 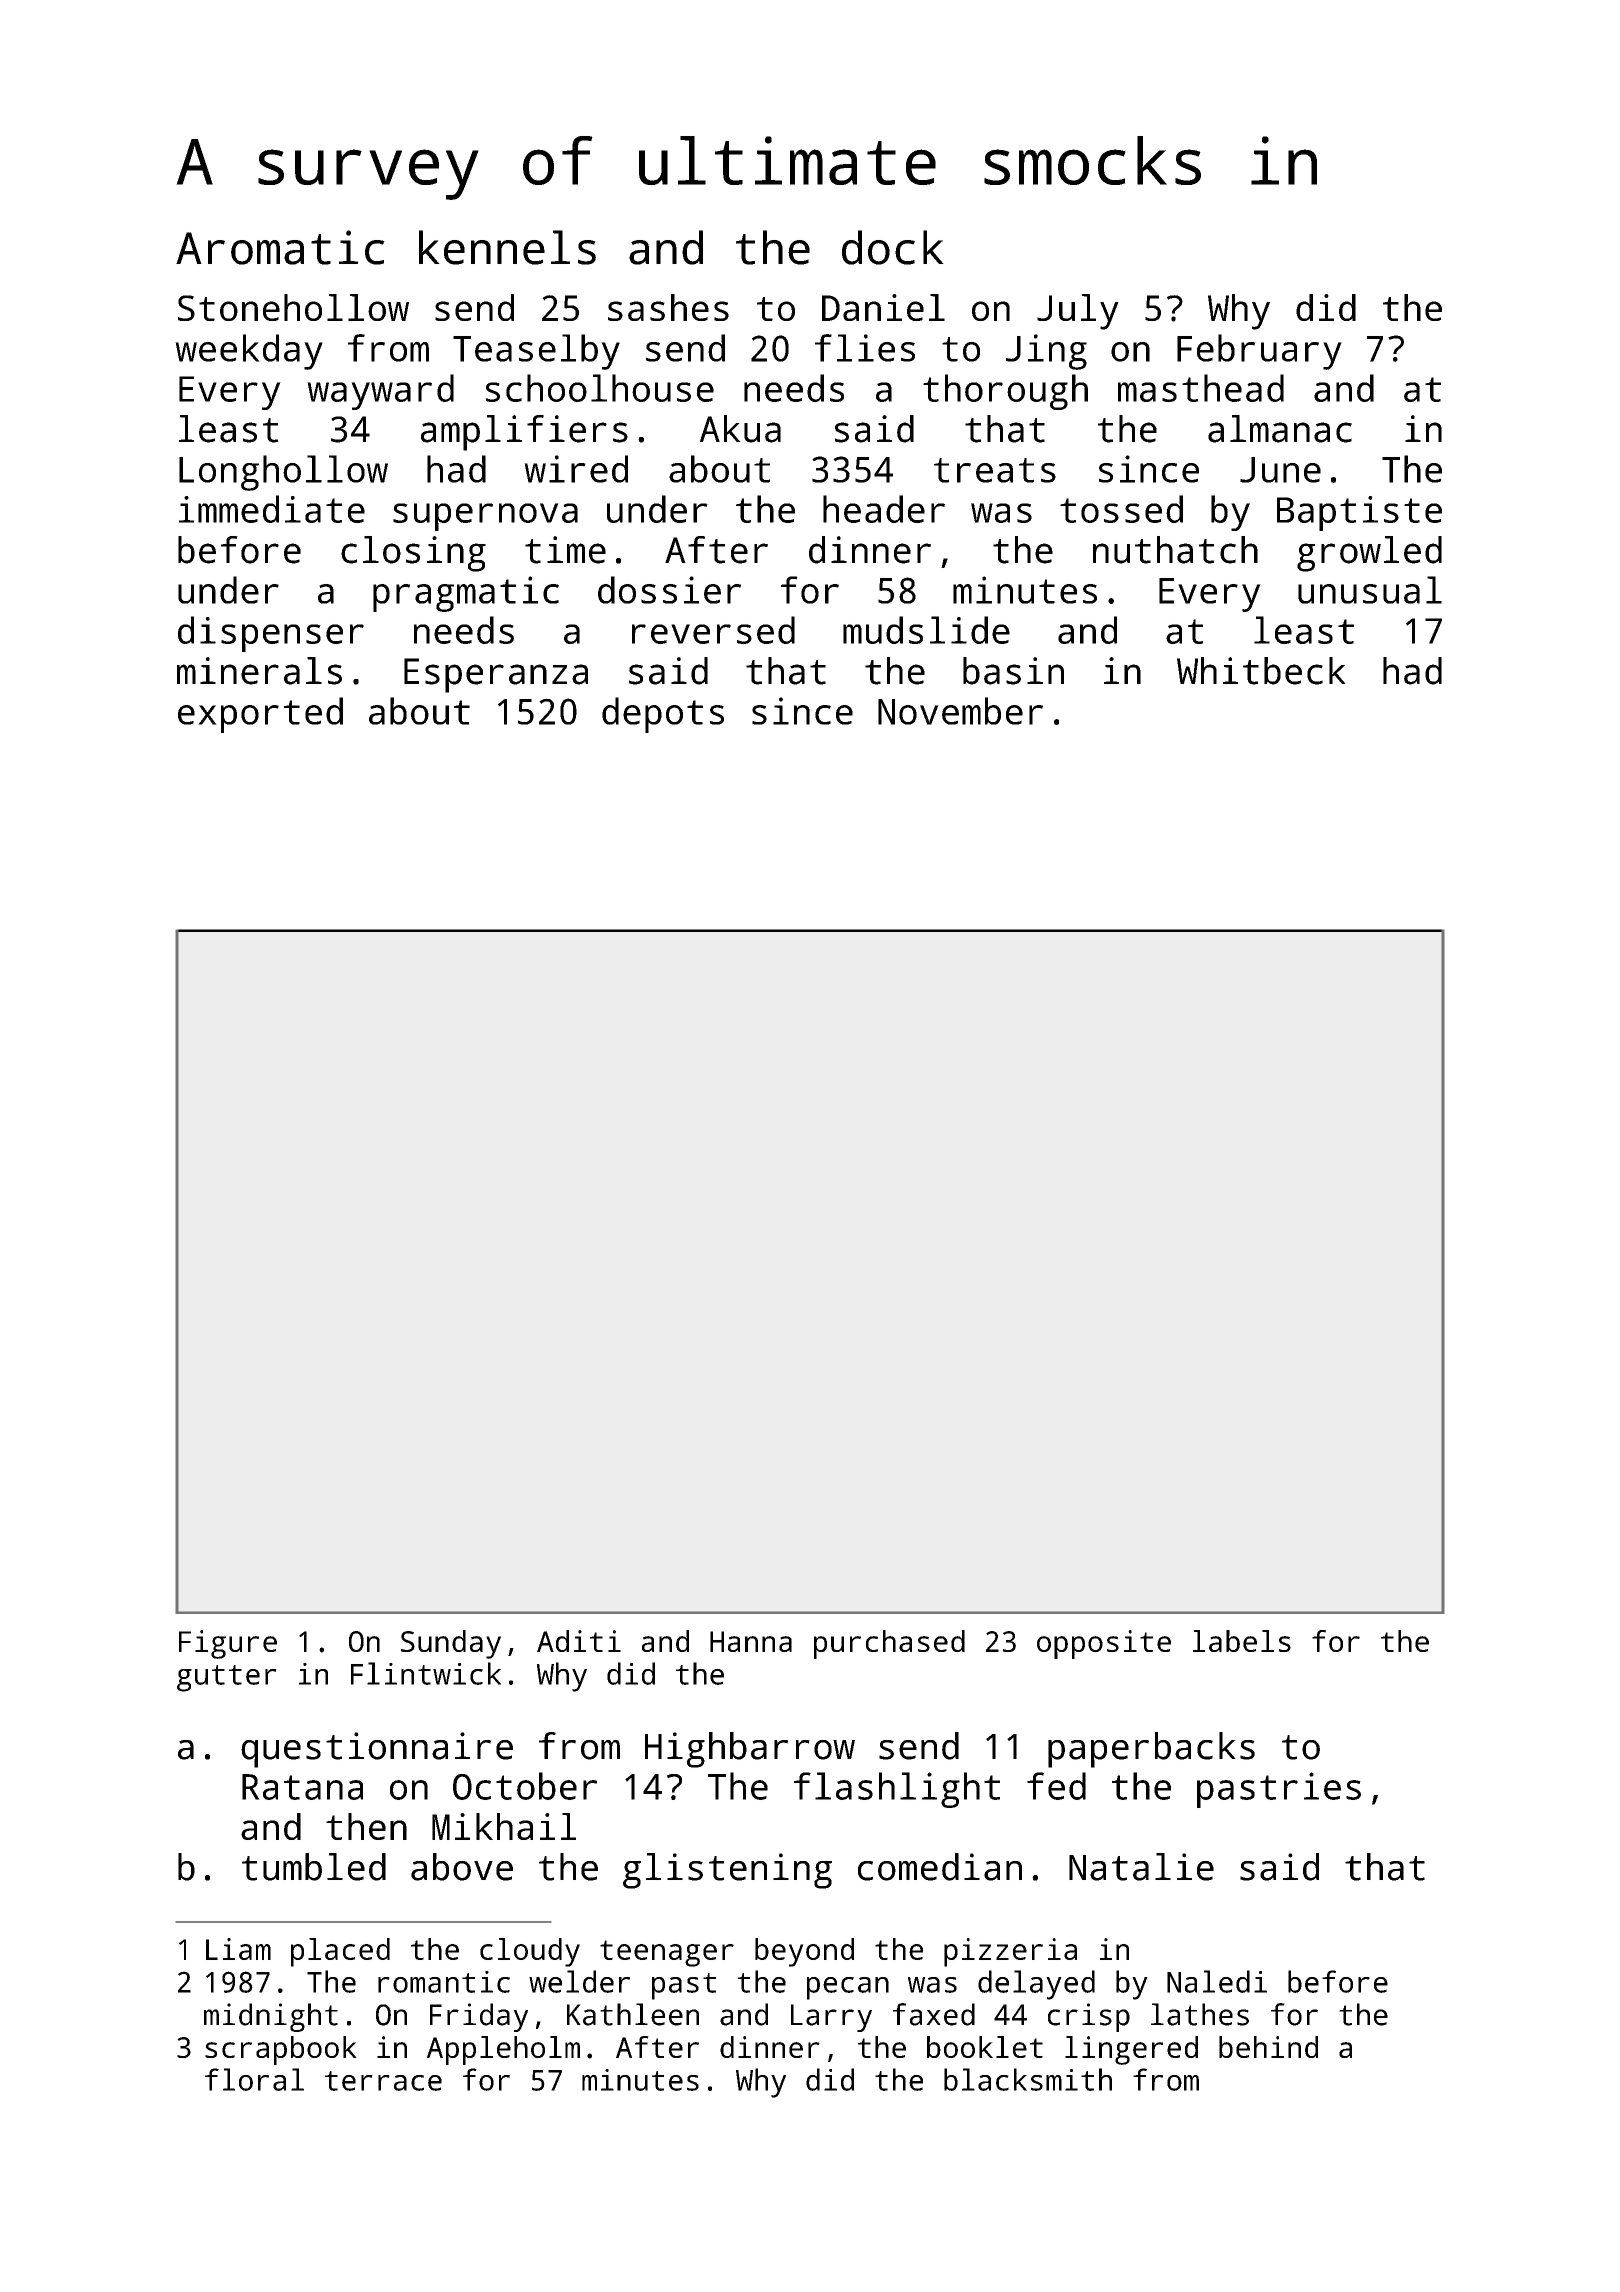 I want to click on exported, so click(x=260, y=715).
